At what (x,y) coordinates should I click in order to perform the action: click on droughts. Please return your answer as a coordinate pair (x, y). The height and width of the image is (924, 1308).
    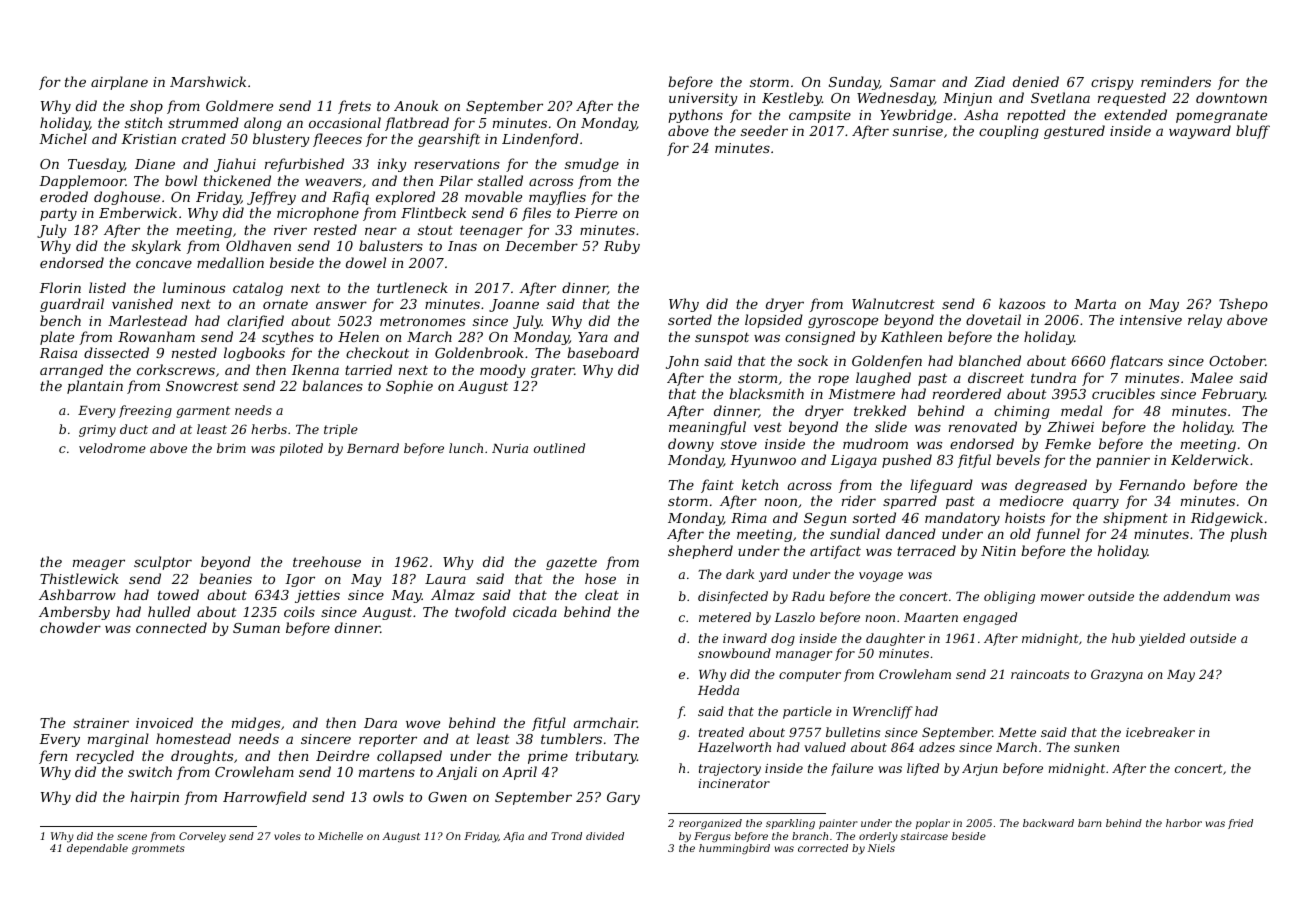
    Looking at the image, I should click on (202, 757).
